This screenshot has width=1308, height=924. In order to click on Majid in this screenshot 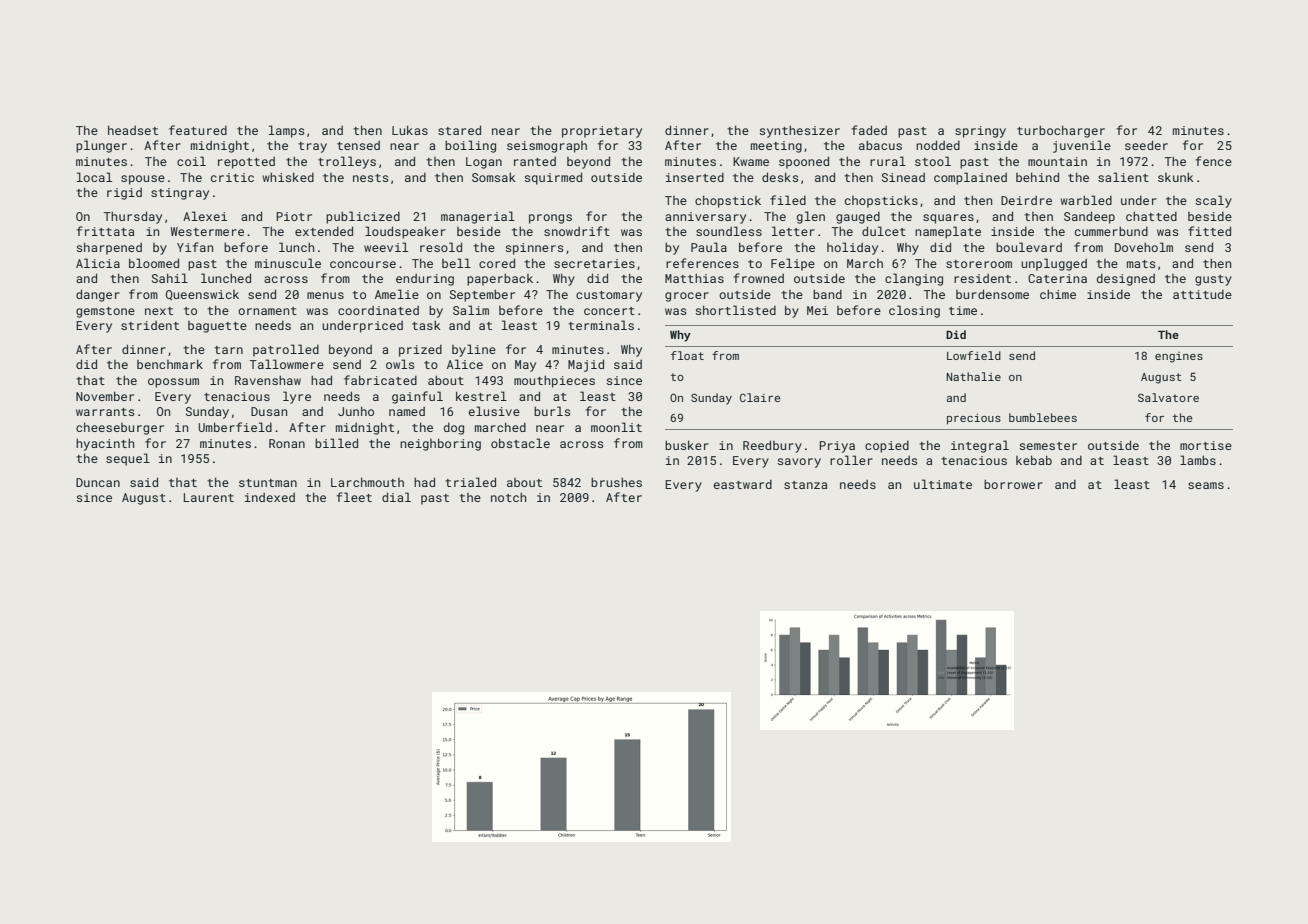, I will do `click(586, 365)`.
